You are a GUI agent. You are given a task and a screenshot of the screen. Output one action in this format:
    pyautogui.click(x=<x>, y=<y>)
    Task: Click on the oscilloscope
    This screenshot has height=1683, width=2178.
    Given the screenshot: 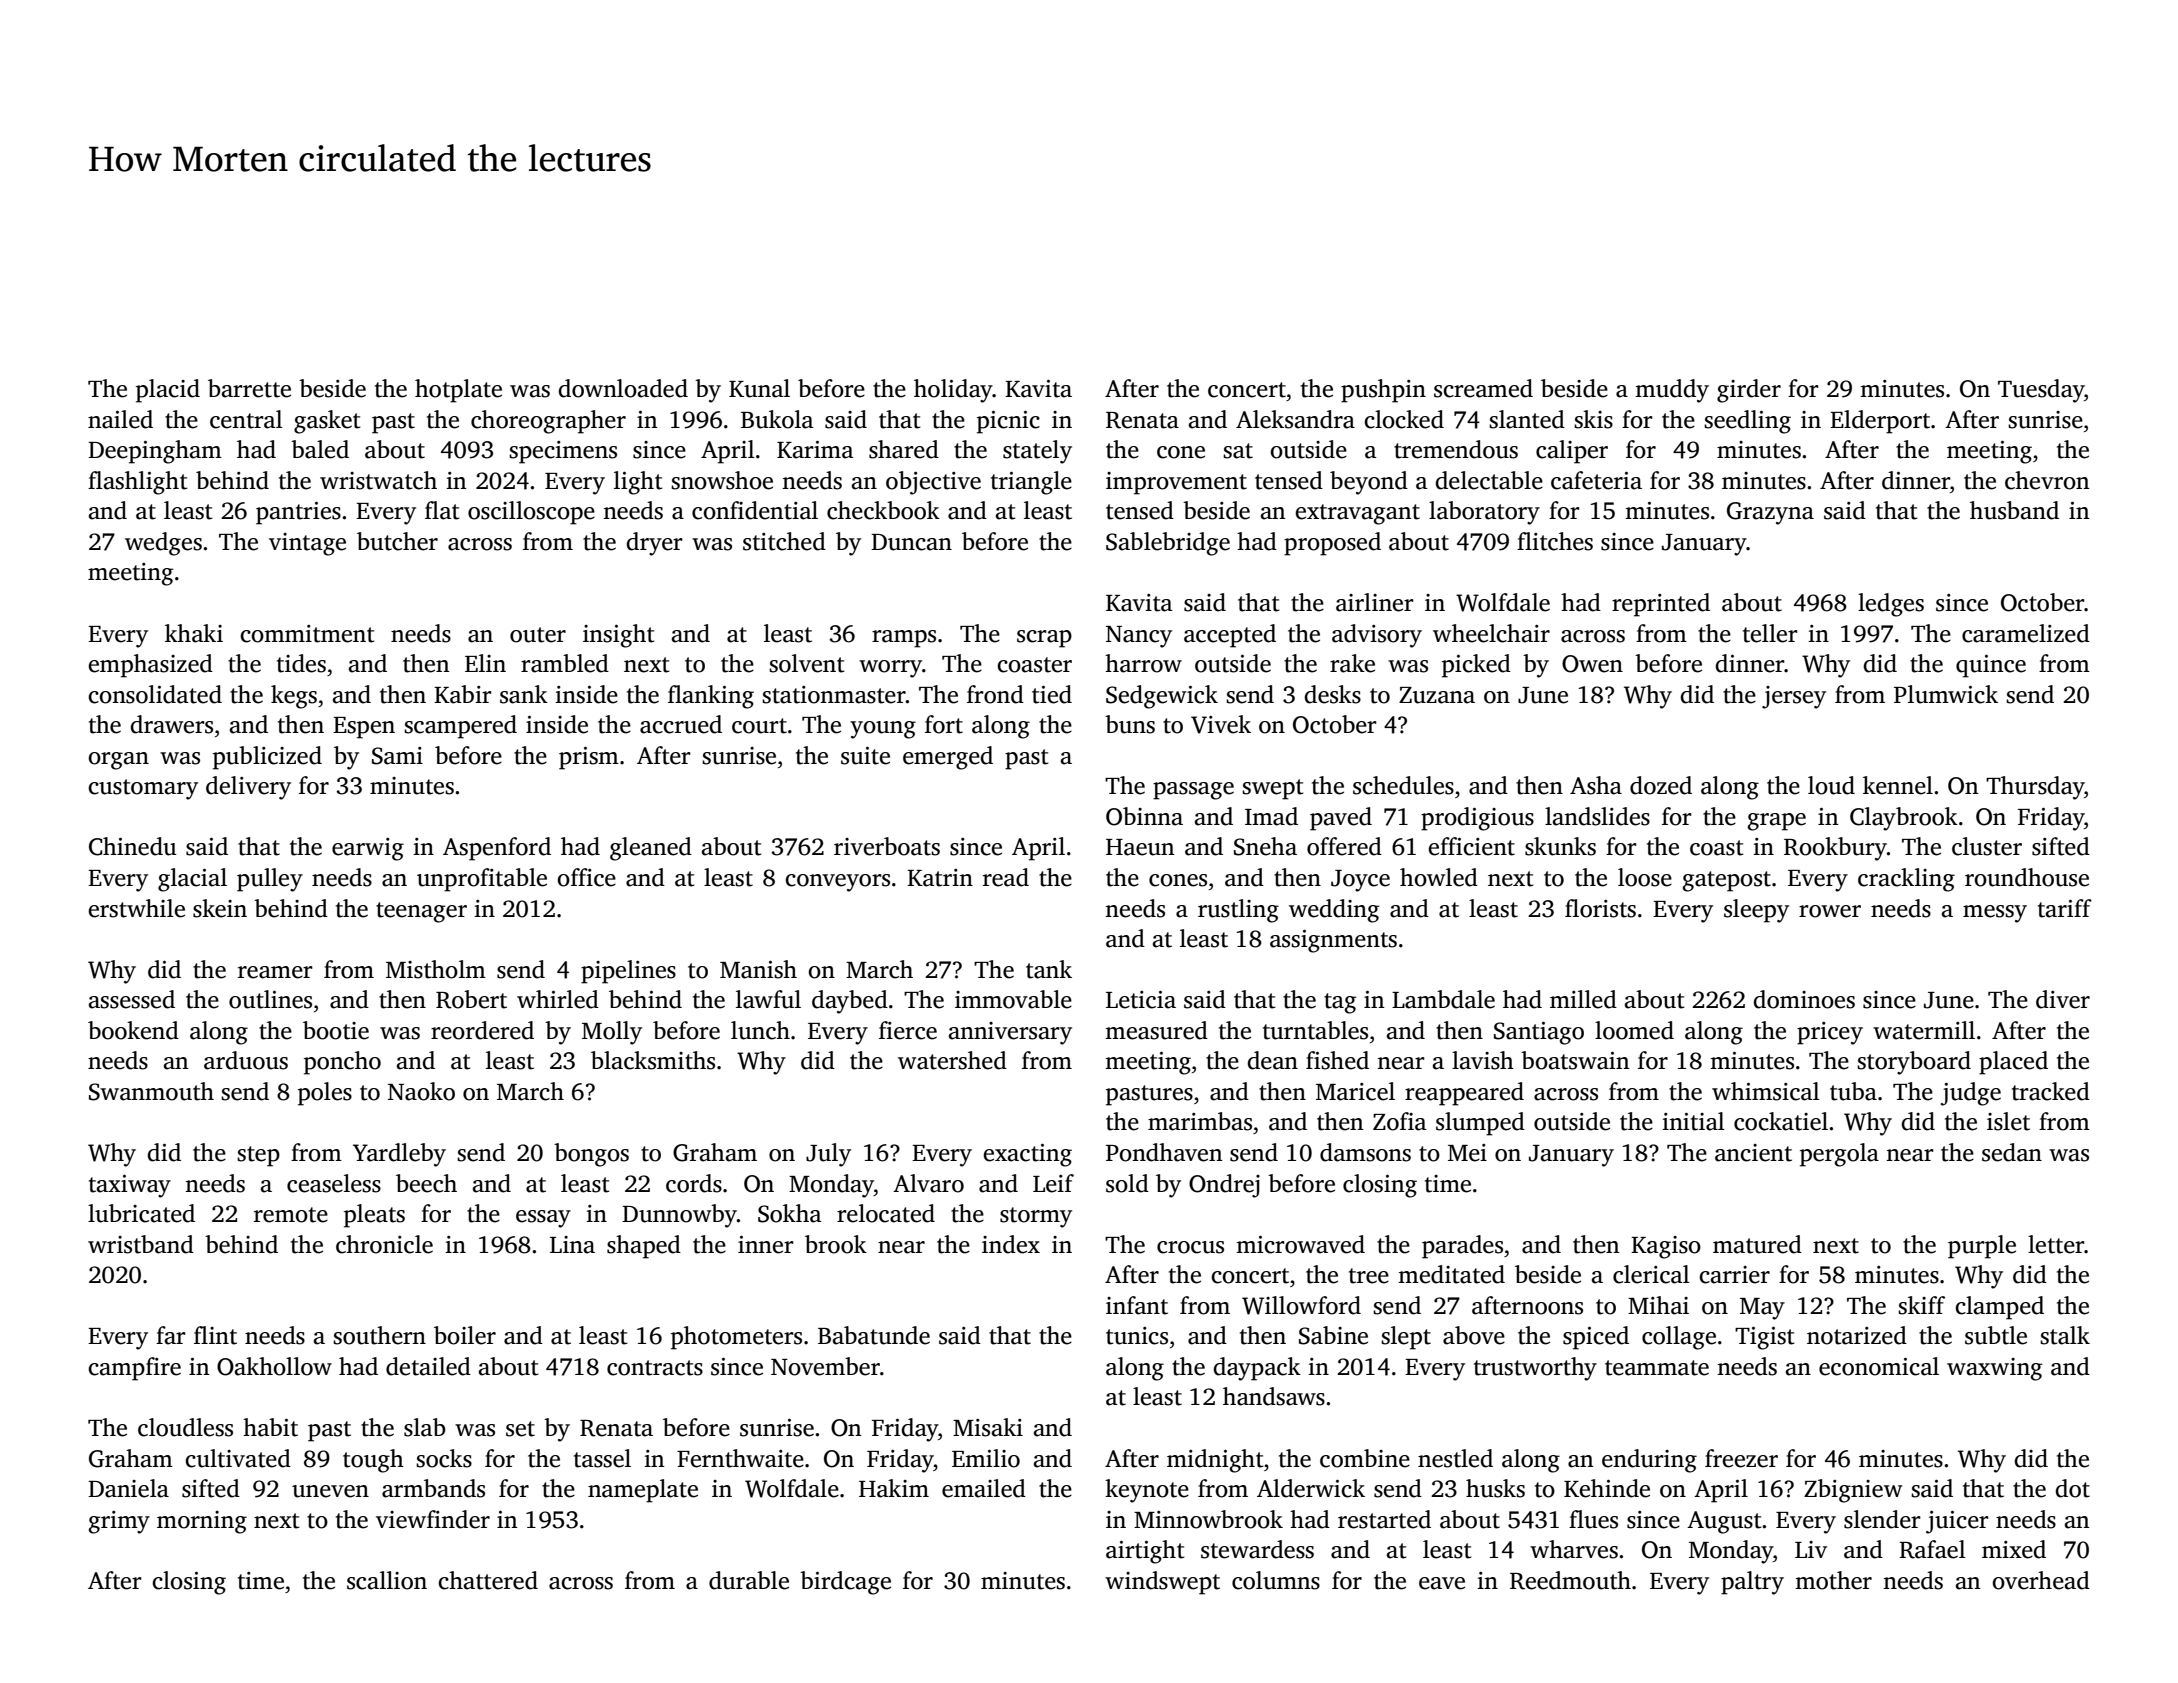 What is the action you would take?
    pyautogui.click(x=531, y=513)
